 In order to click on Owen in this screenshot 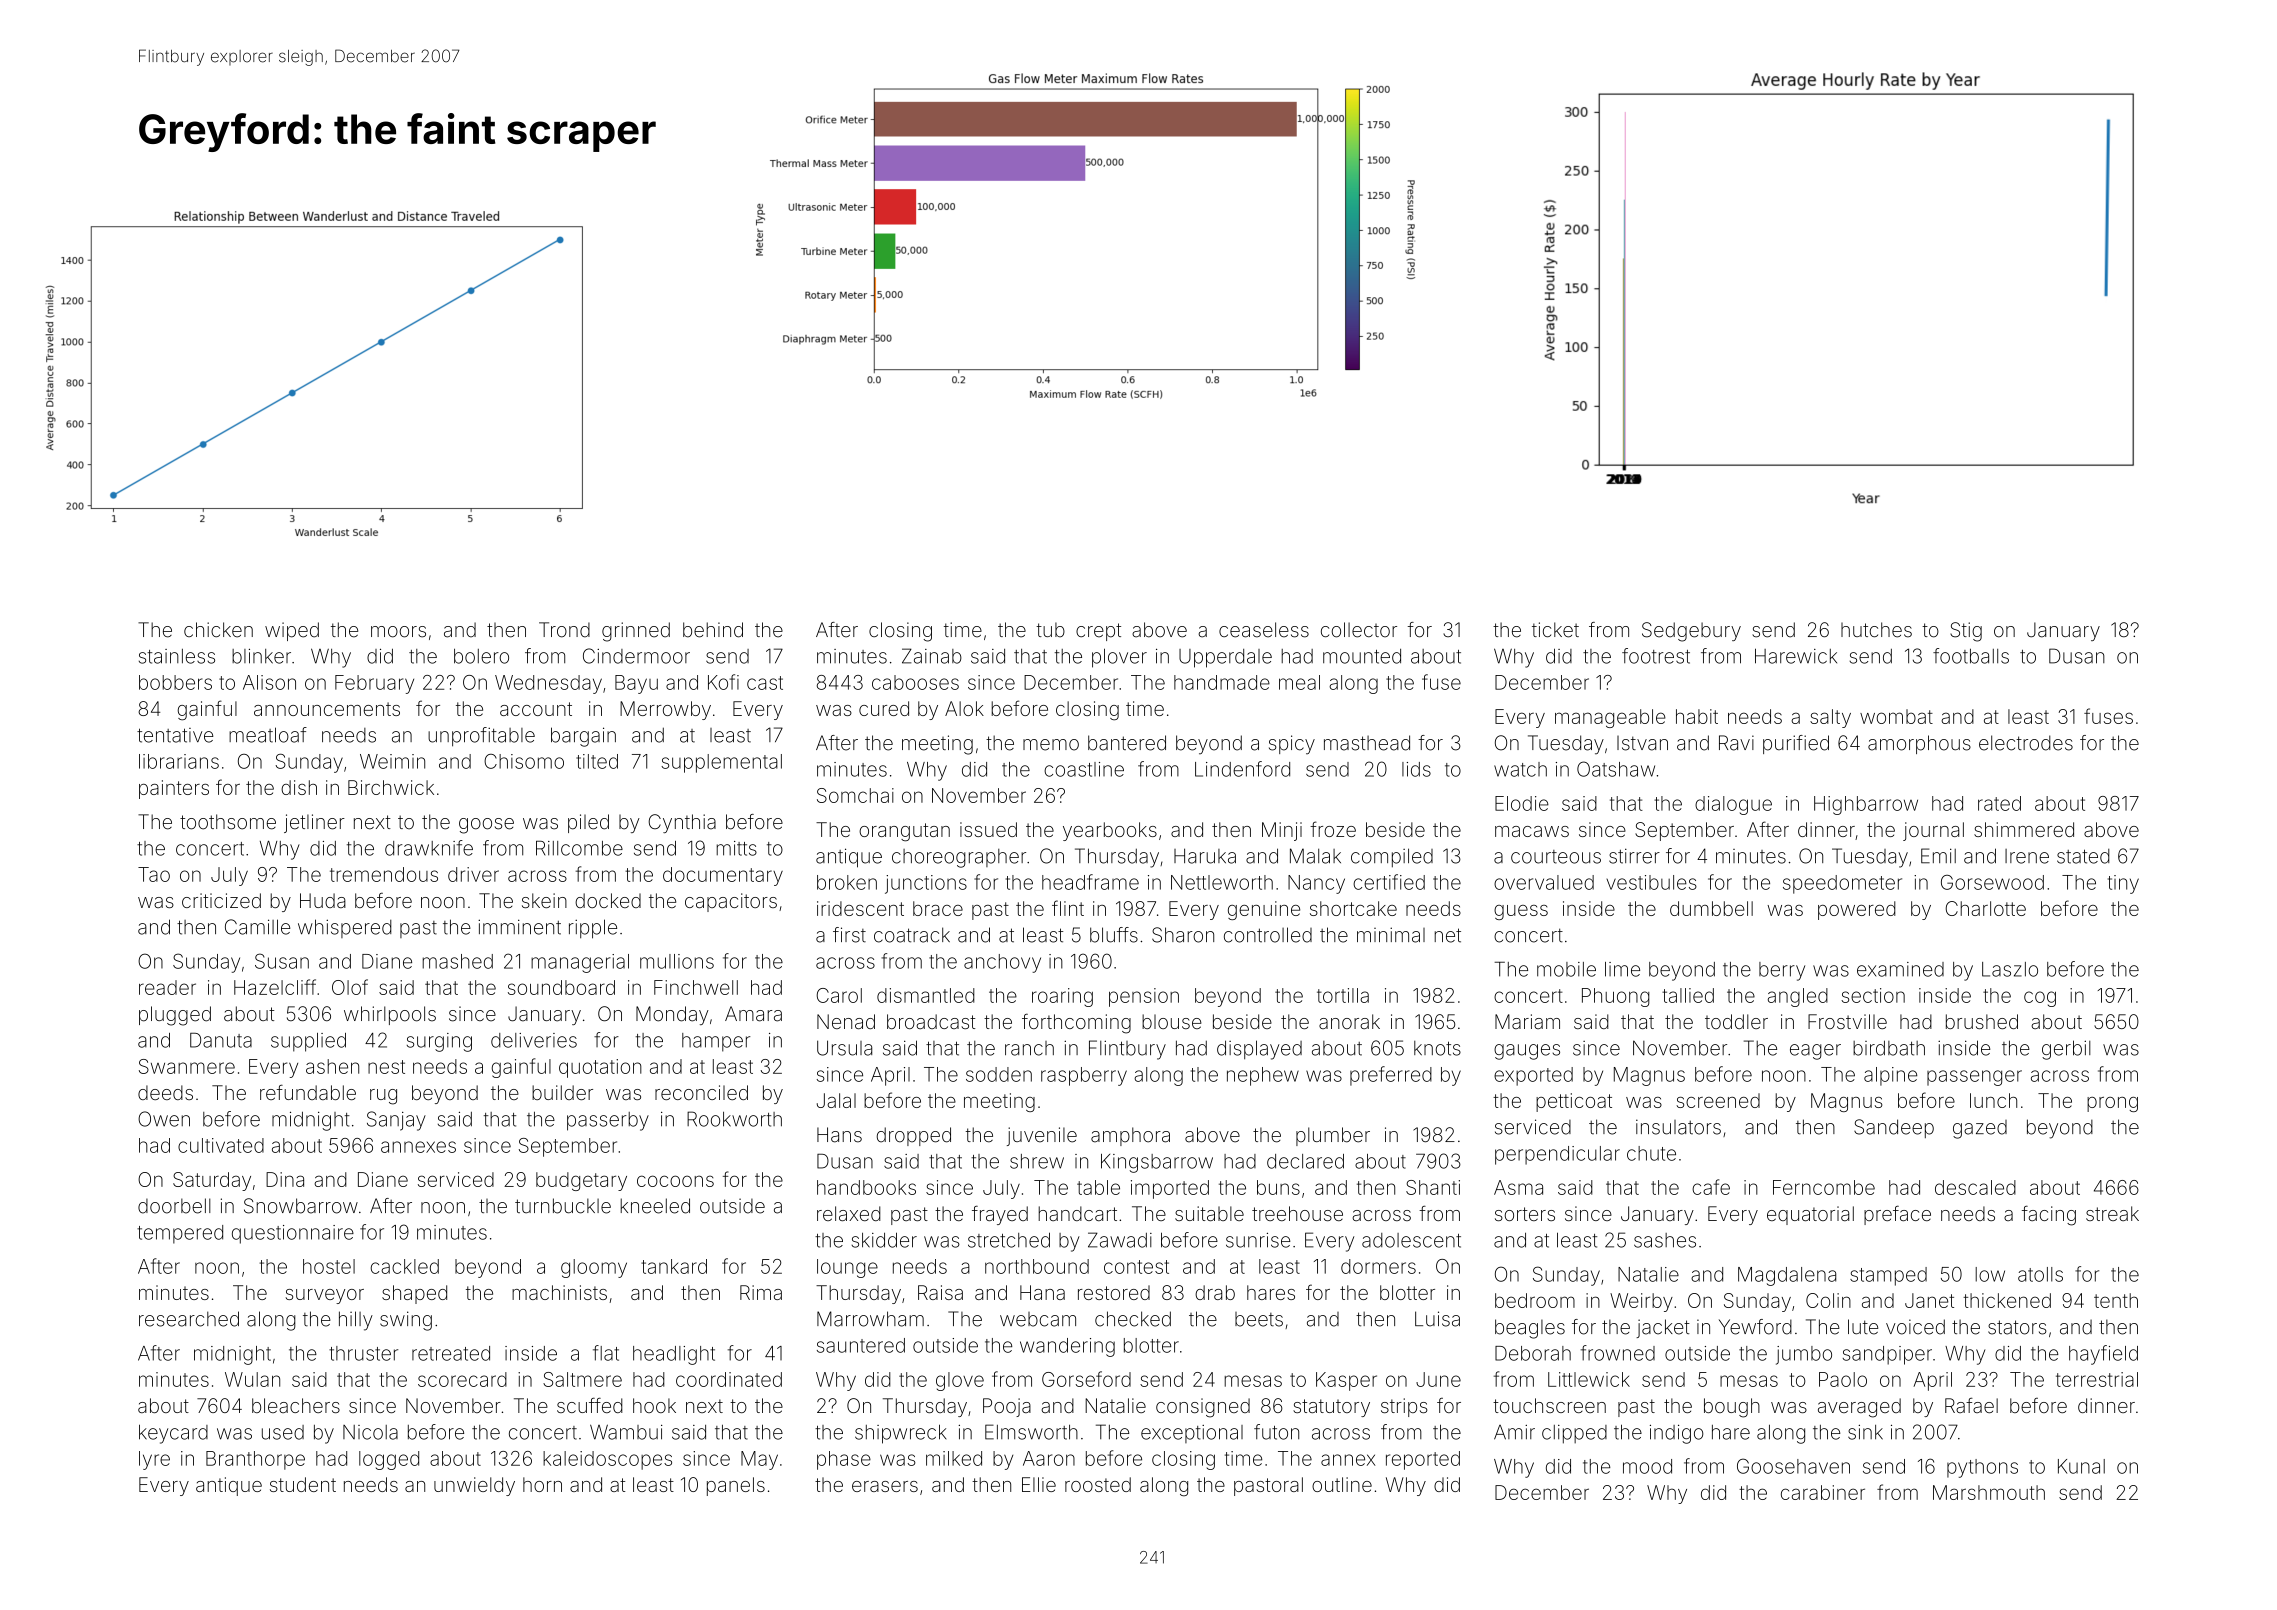, I will do `click(164, 1119)`.
